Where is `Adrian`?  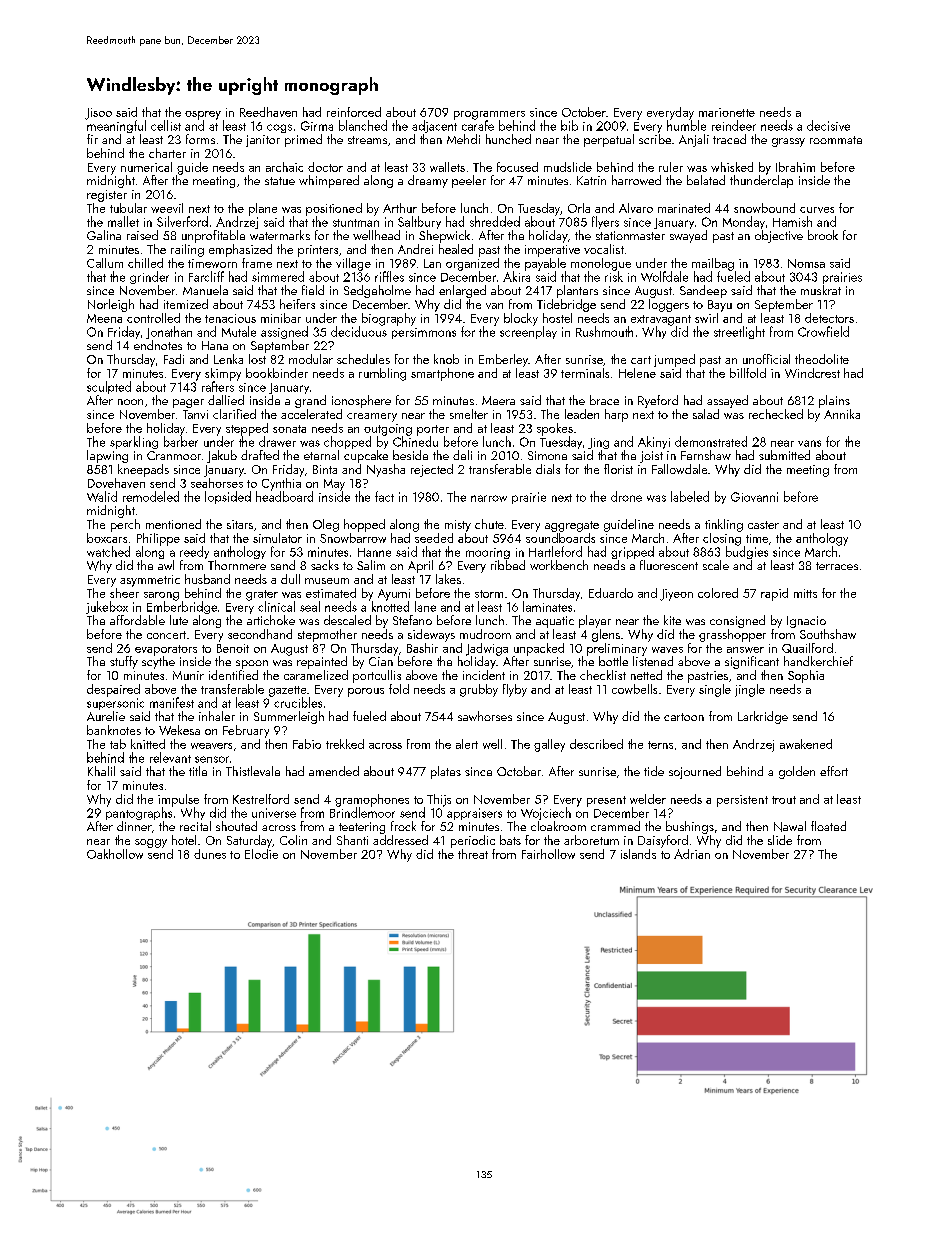
Adrian is located at coordinates (692, 854).
